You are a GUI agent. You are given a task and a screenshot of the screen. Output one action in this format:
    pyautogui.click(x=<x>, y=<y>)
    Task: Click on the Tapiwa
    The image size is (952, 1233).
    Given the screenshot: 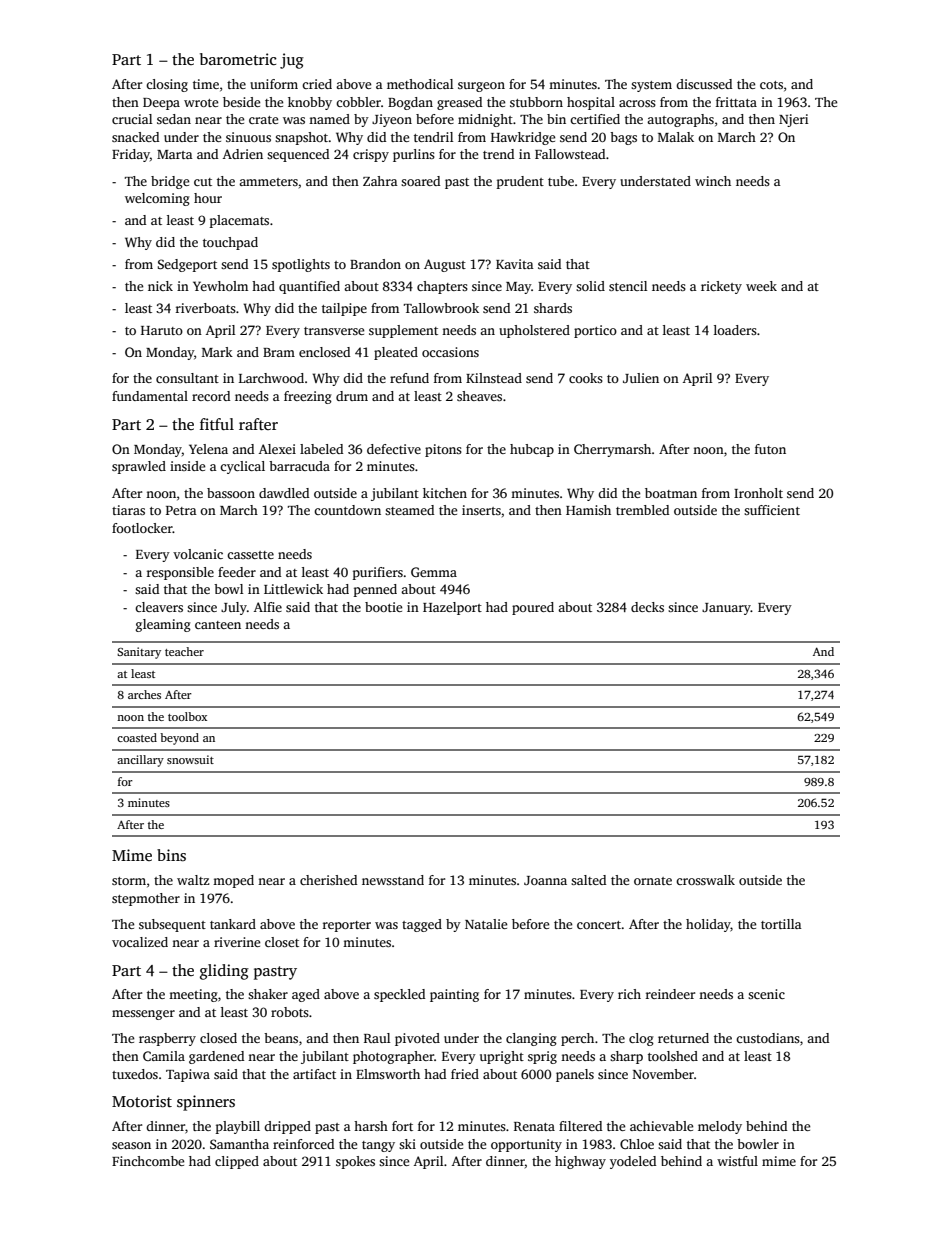 What is the action you would take?
    pyautogui.click(x=188, y=1075)
